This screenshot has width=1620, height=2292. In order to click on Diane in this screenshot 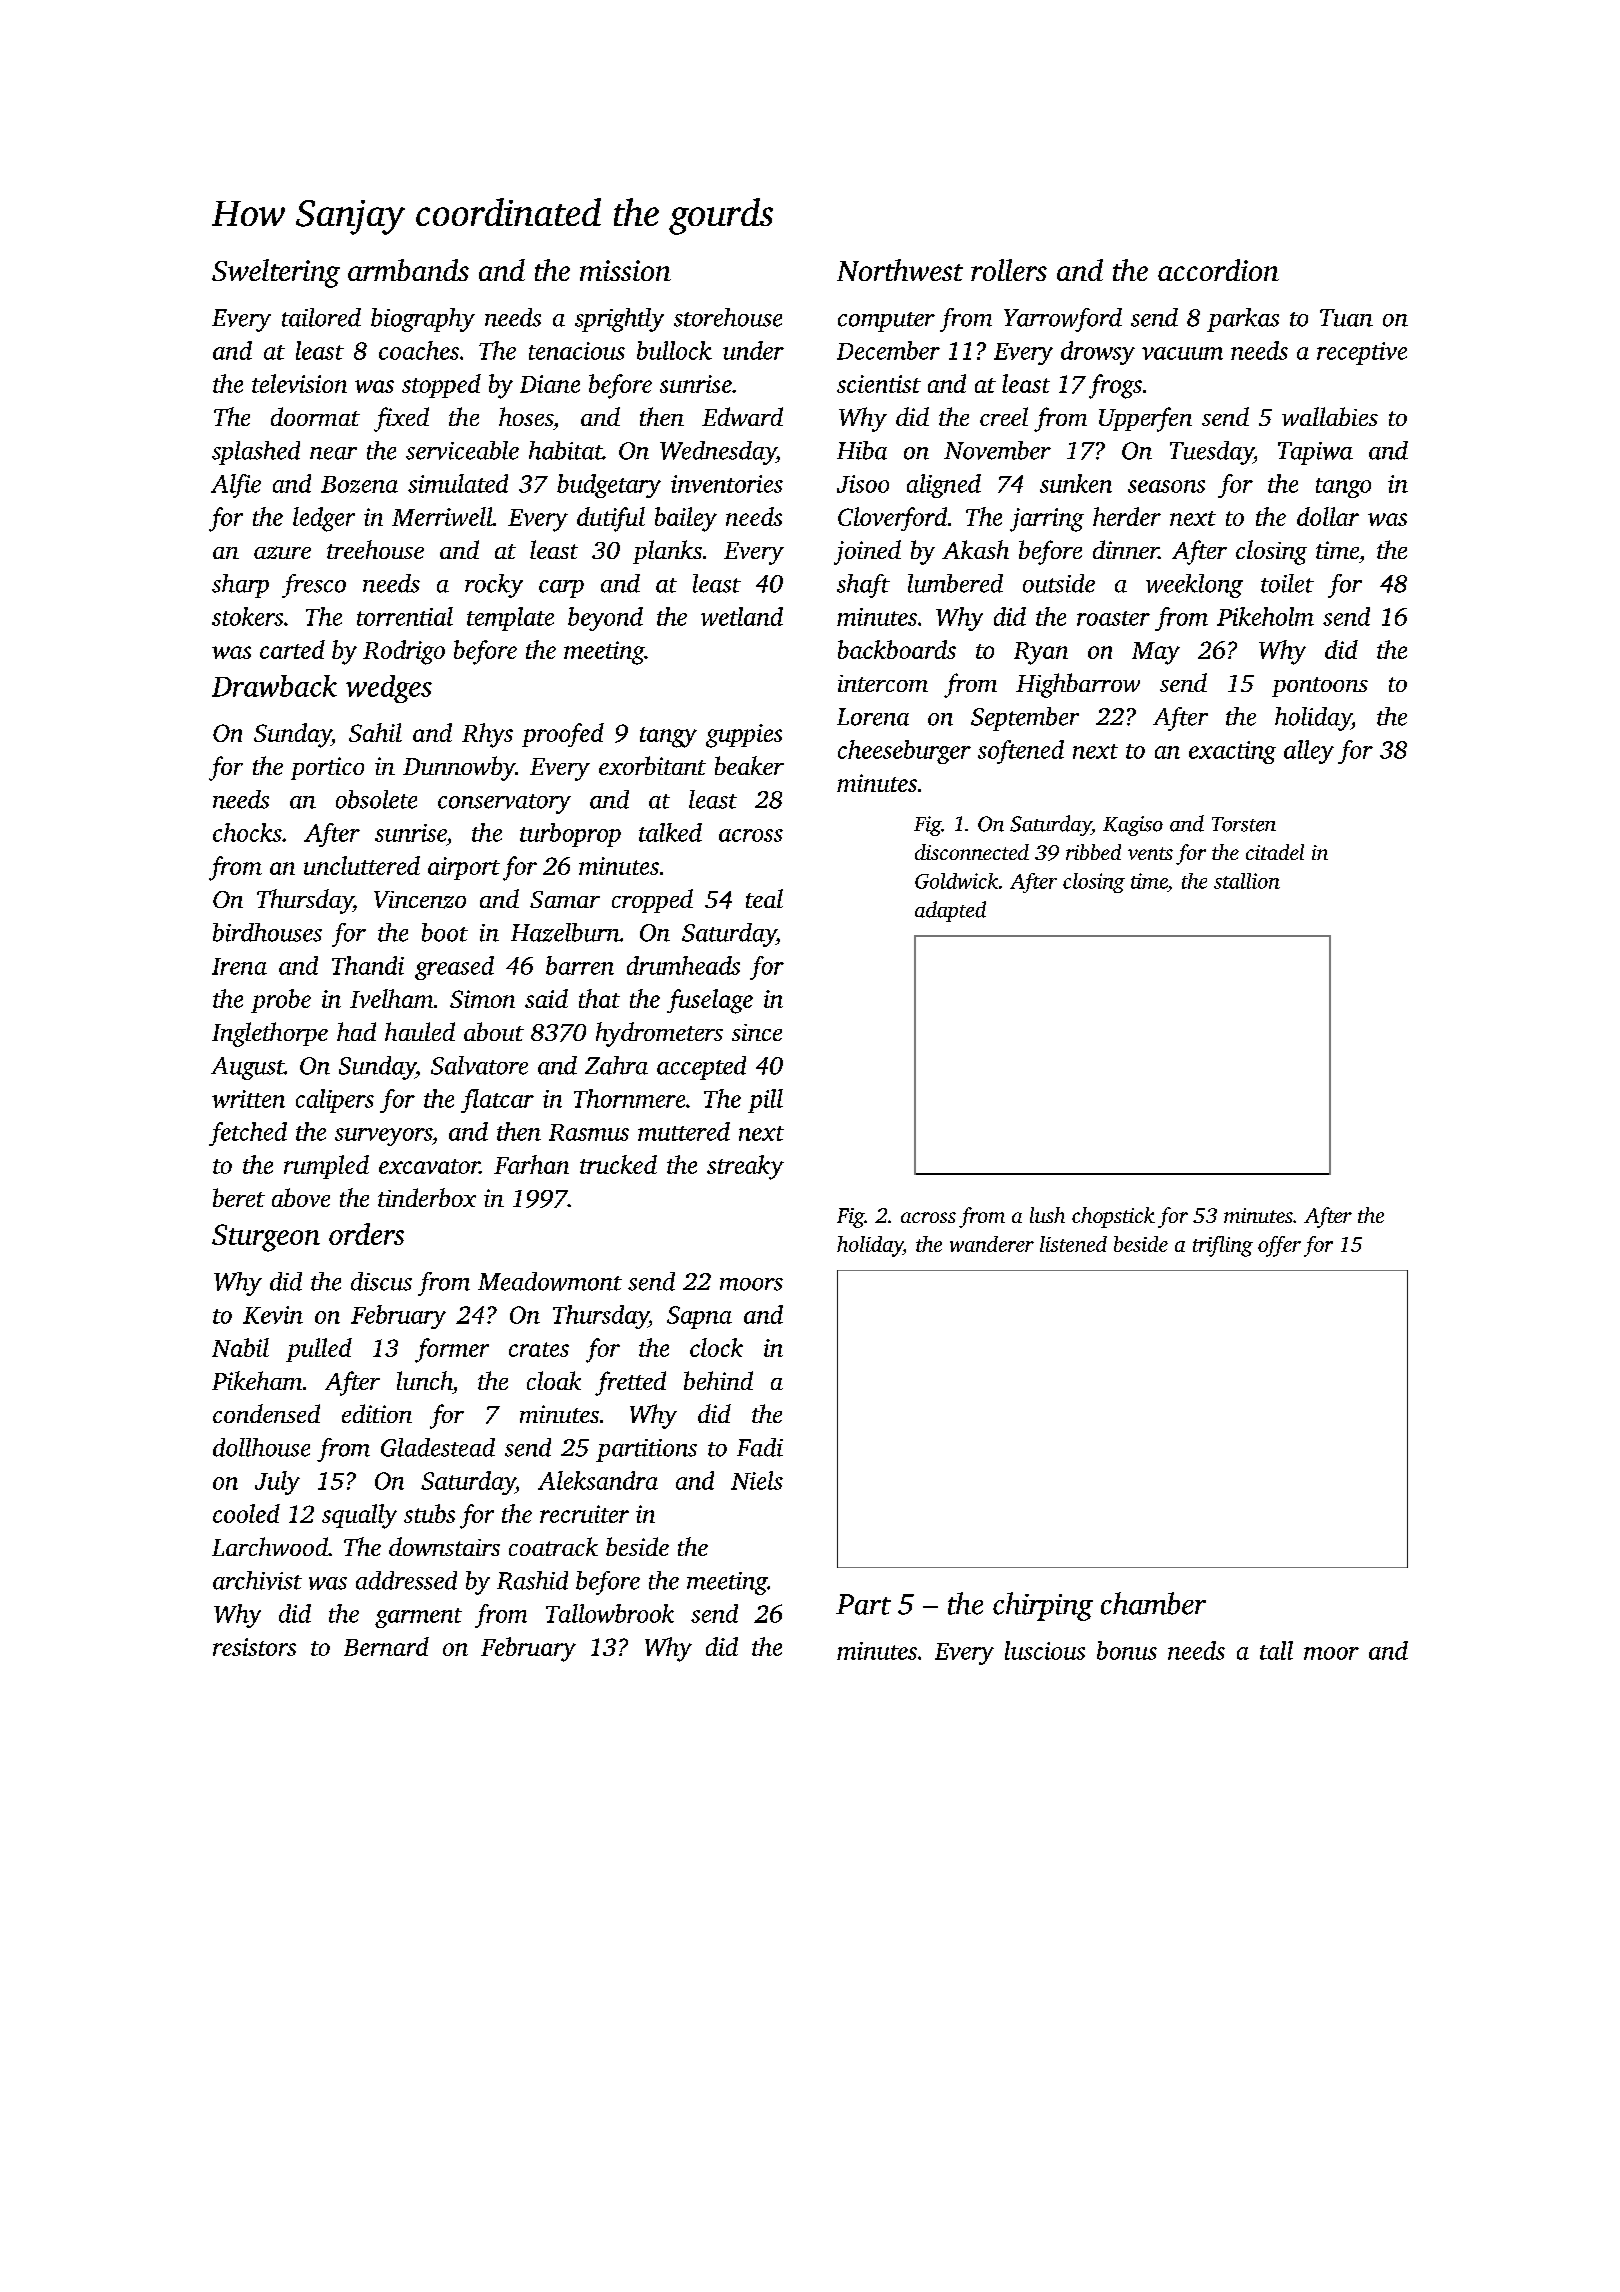, I will do `click(550, 384)`.
